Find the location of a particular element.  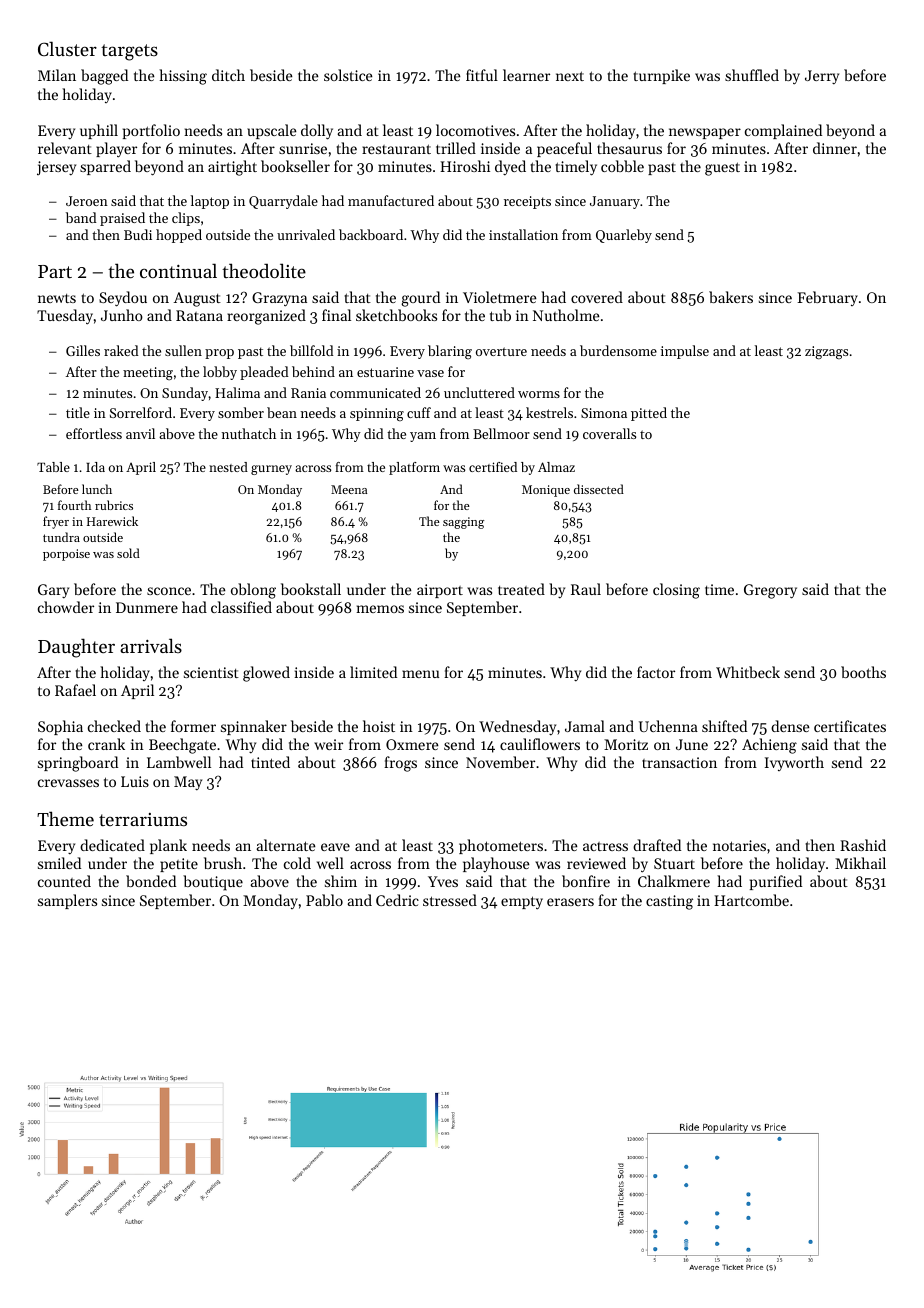

hissing is located at coordinates (183, 77).
